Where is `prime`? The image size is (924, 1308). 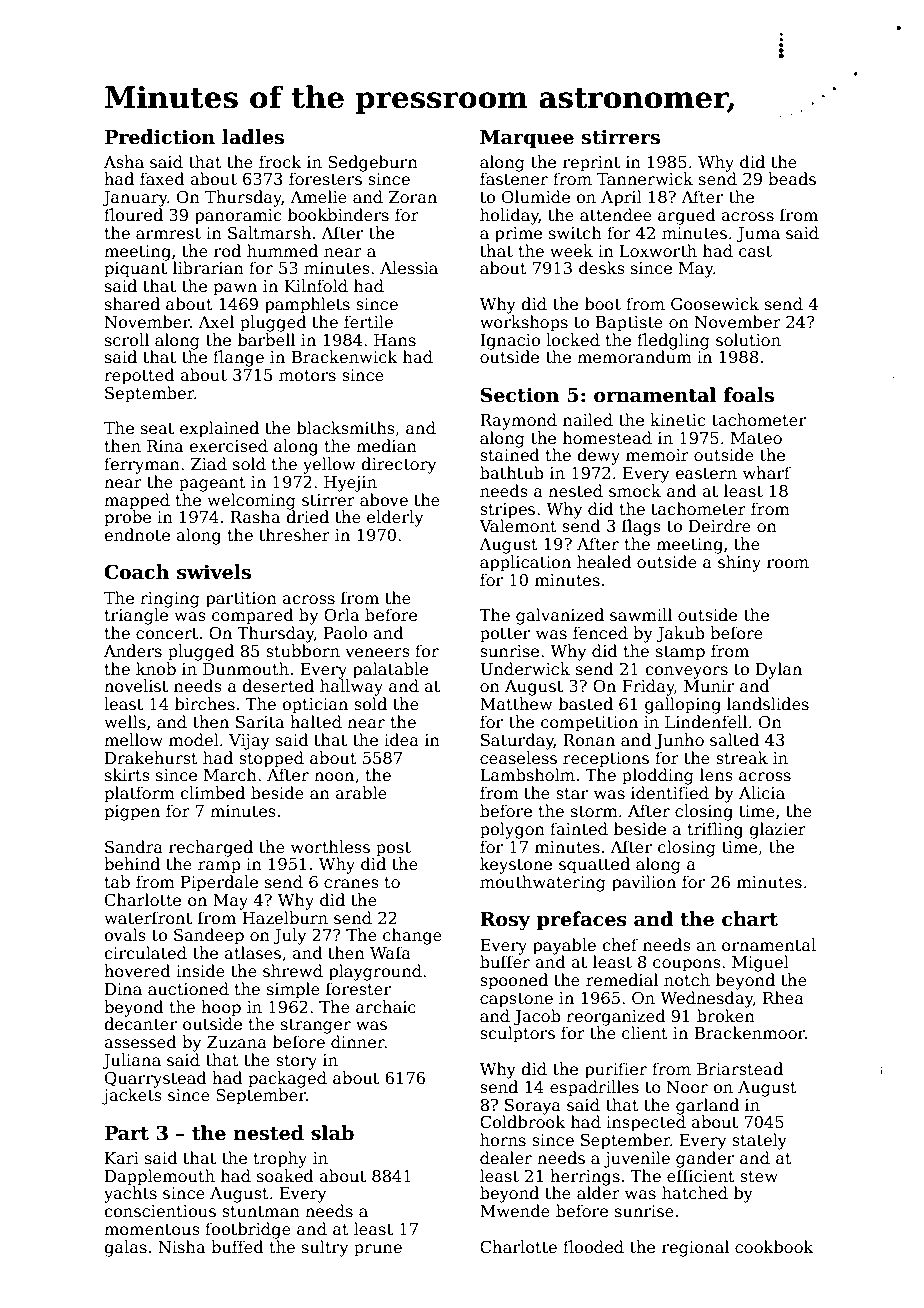
prime is located at coordinates (518, 235).
